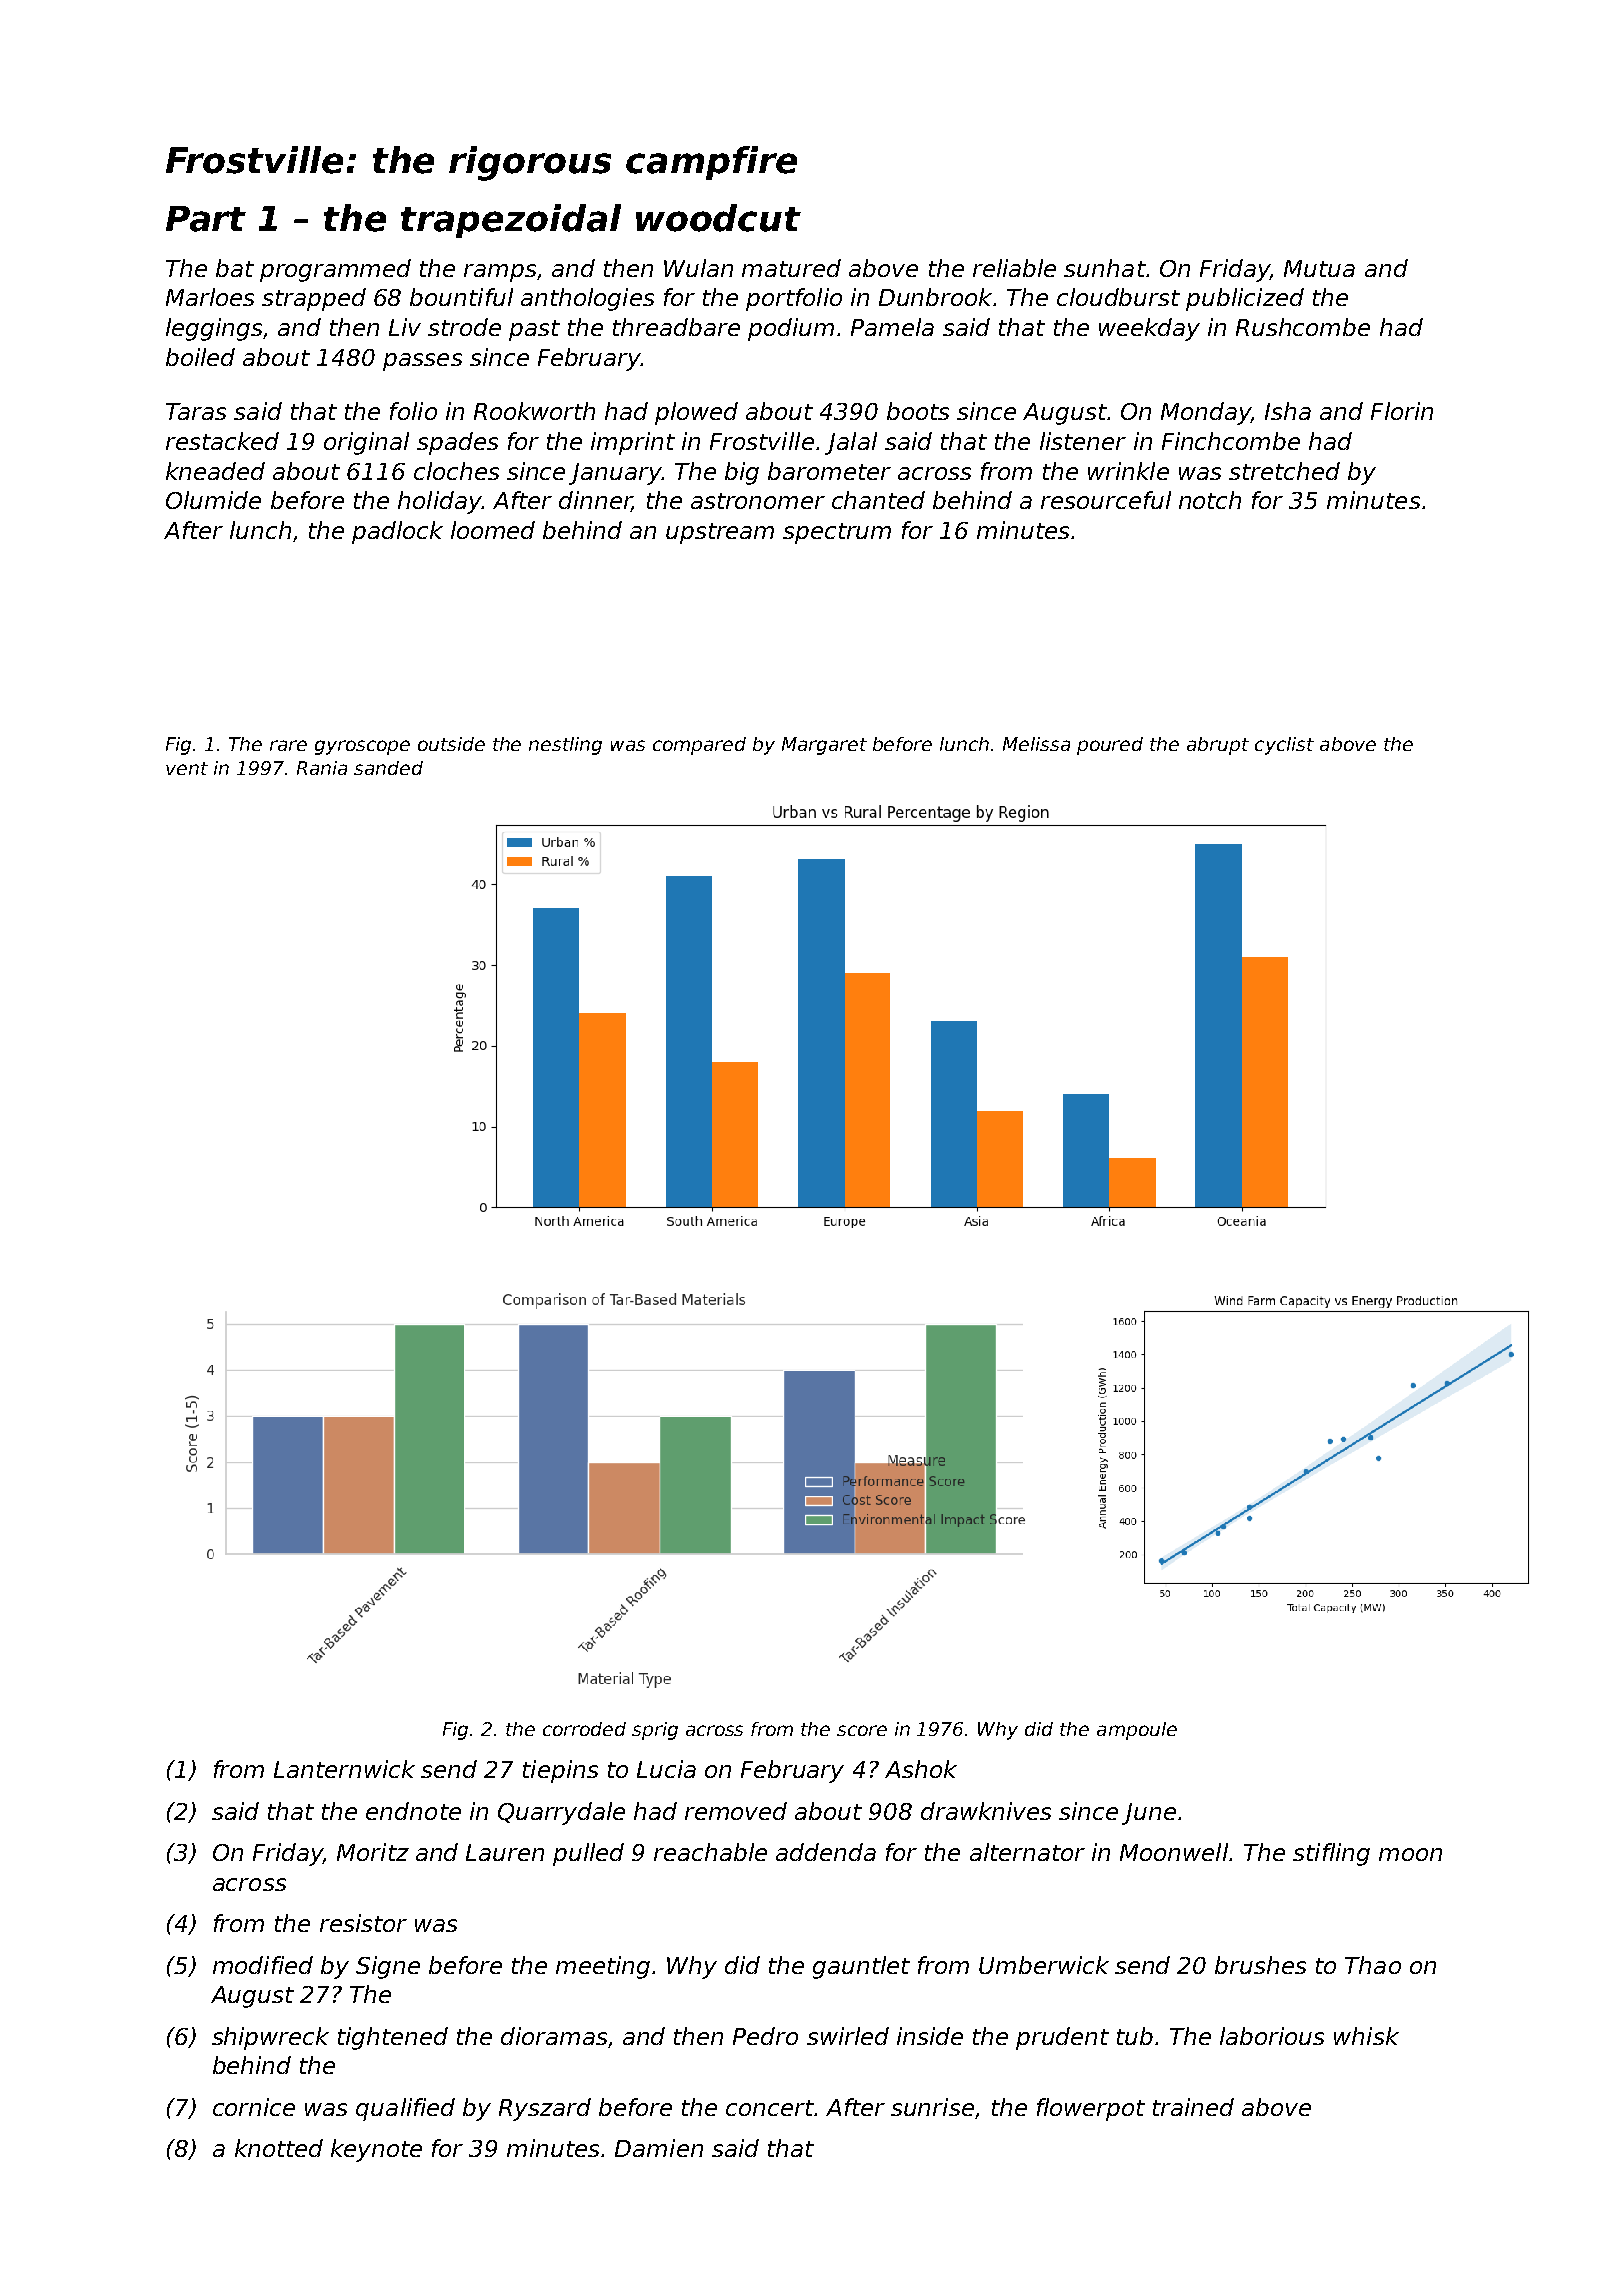 Image resolution: width=1620 pixels, height=2292 pixels. What do you see at coordinates (206, 219) in the document?
I see `Part` at bounding box center [206, 219].
